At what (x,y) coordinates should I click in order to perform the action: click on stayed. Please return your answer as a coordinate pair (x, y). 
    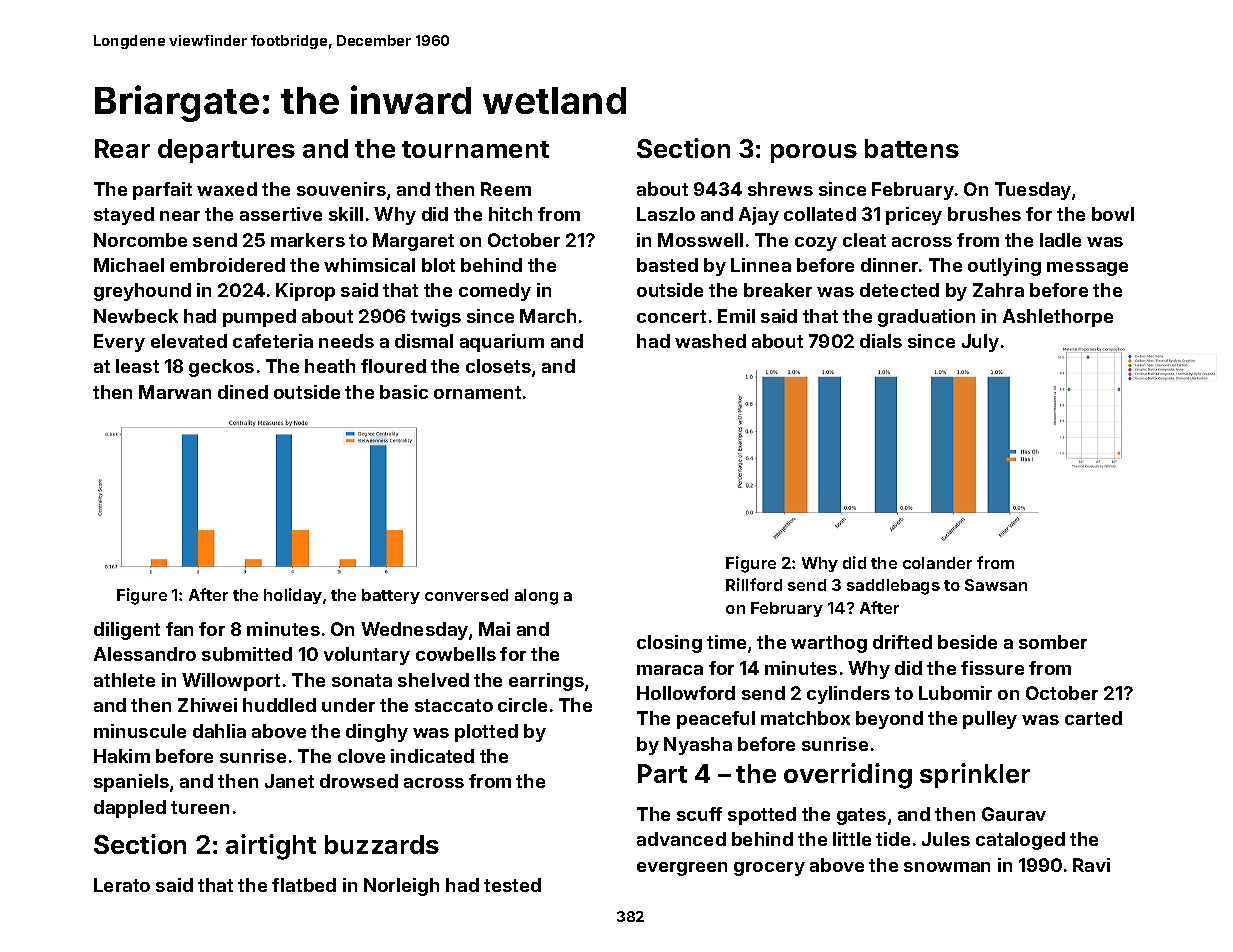
    Looking at the image, I should click on (124, 216).
